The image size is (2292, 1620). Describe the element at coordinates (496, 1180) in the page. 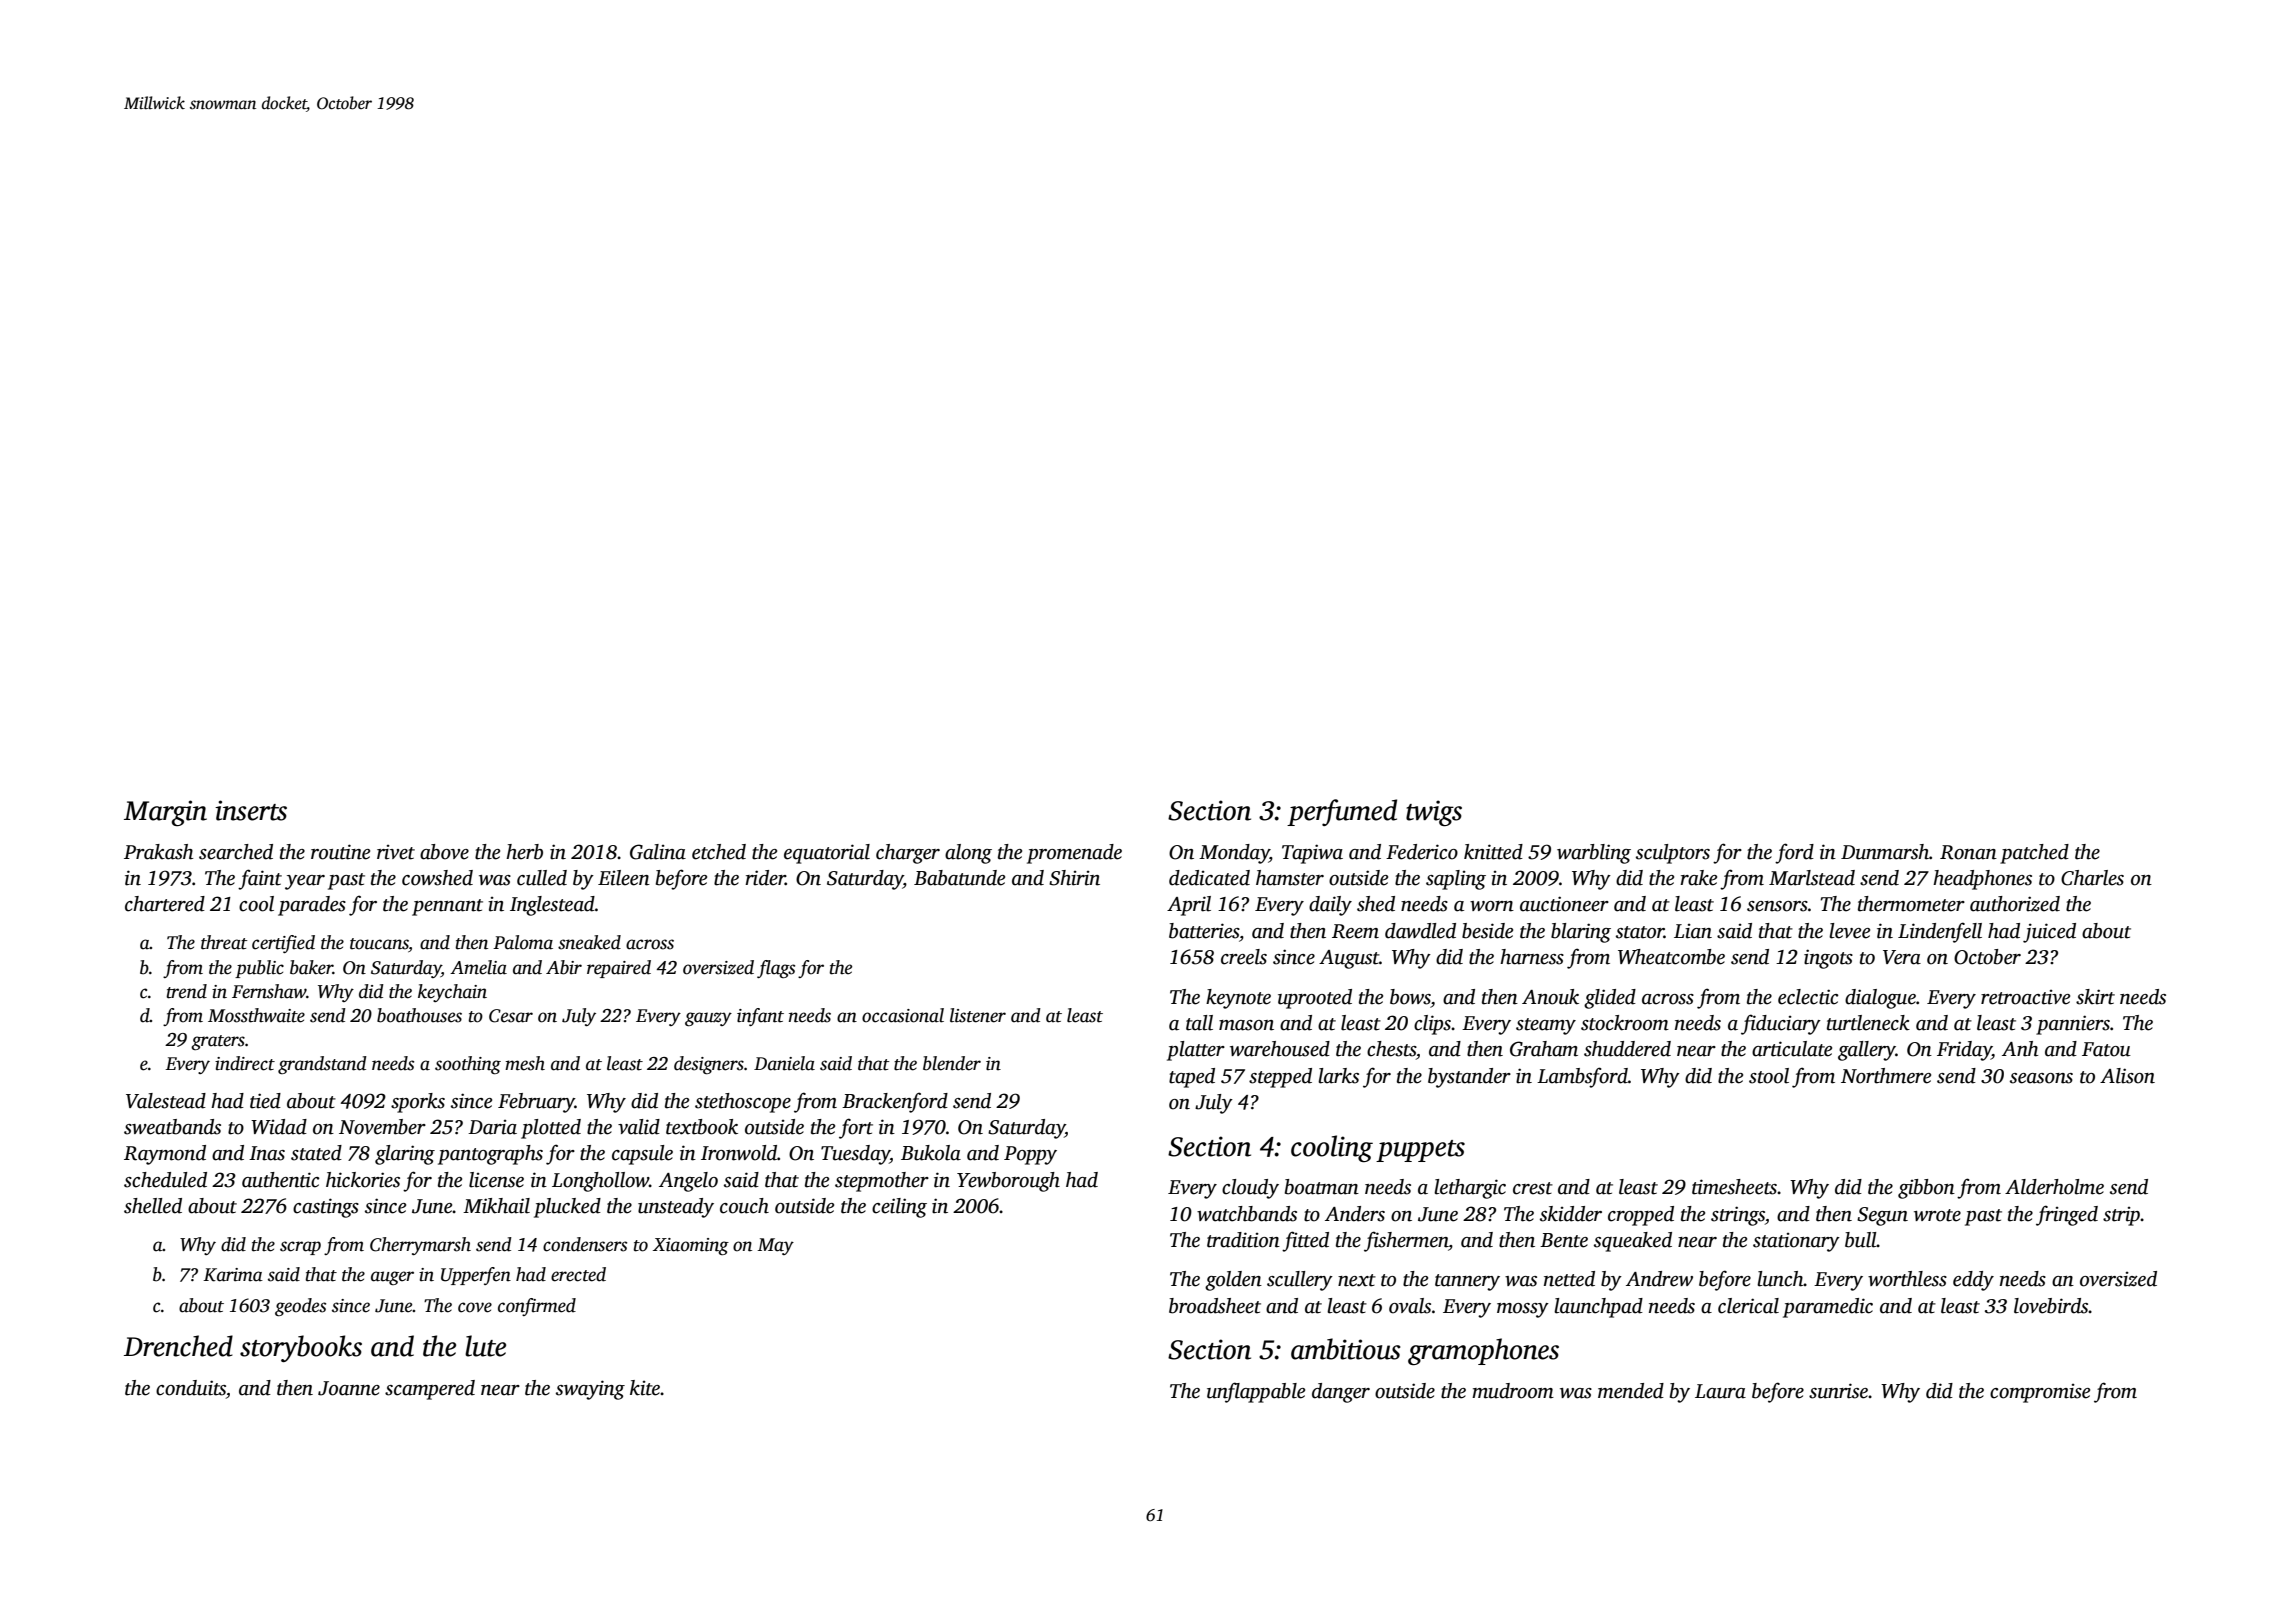

I see `license` at that location.
